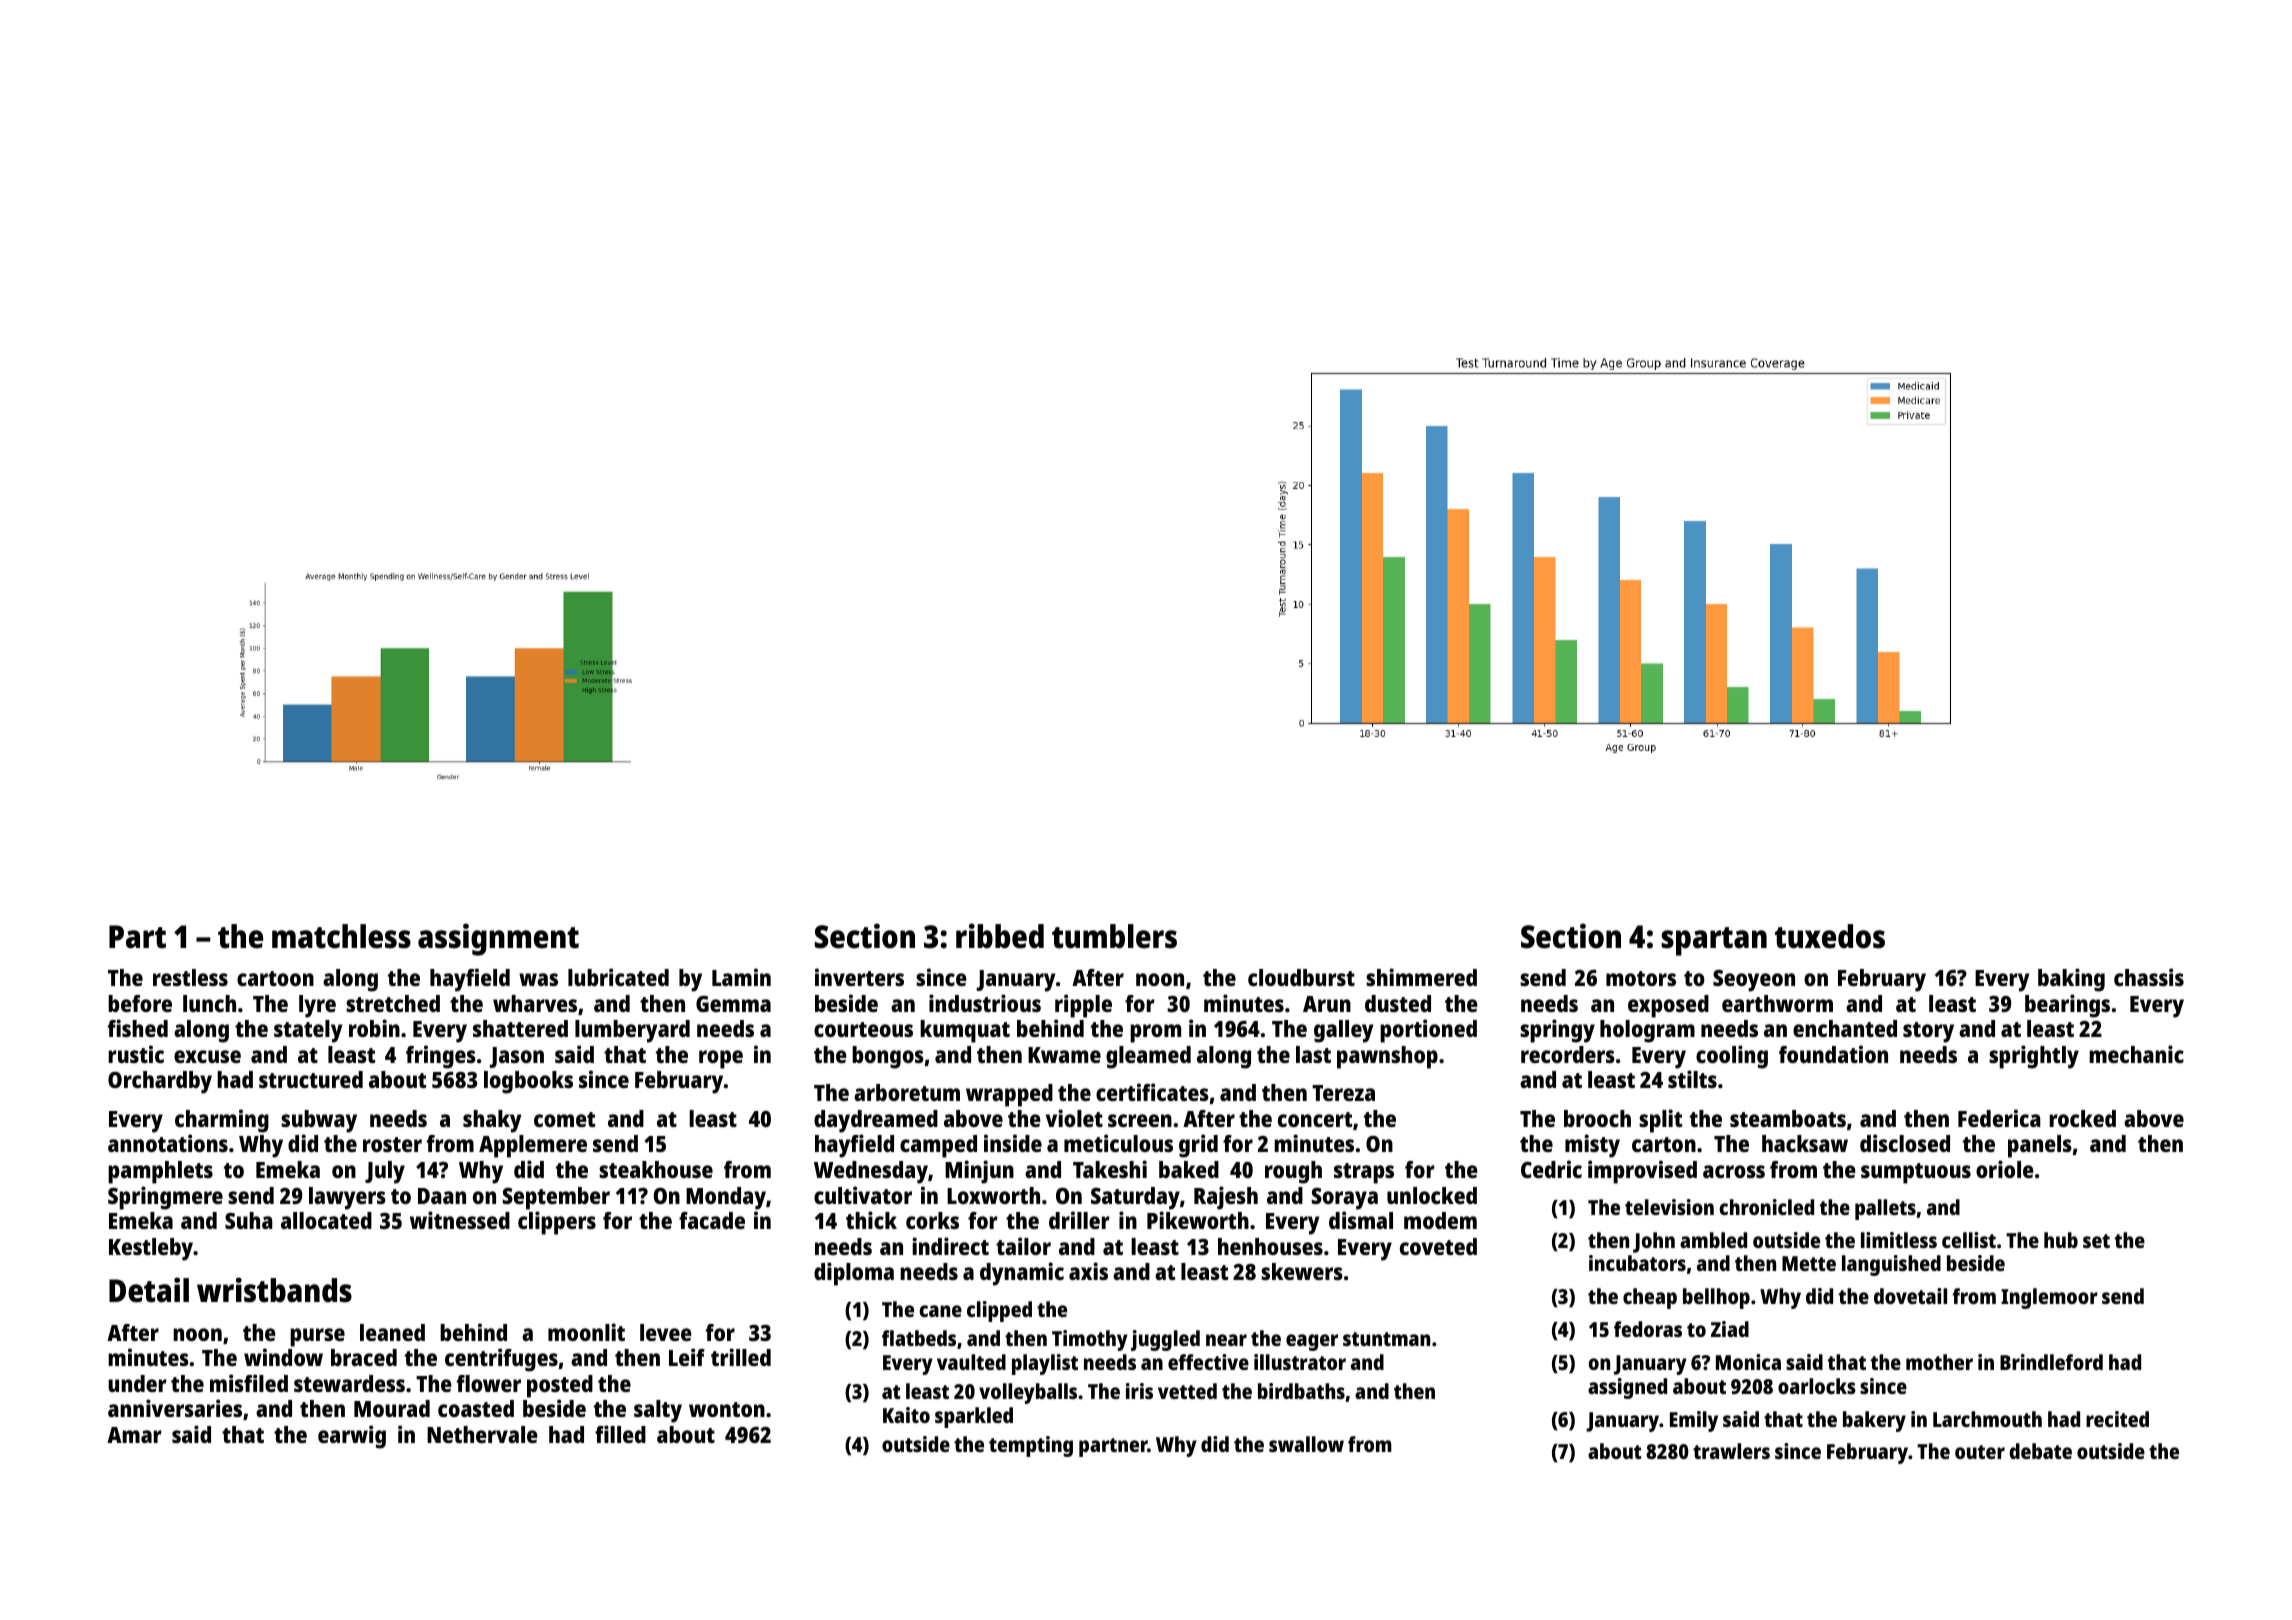  Describe the element at coordinates (1088, 1271) in the page. I see `axis` at that location.
